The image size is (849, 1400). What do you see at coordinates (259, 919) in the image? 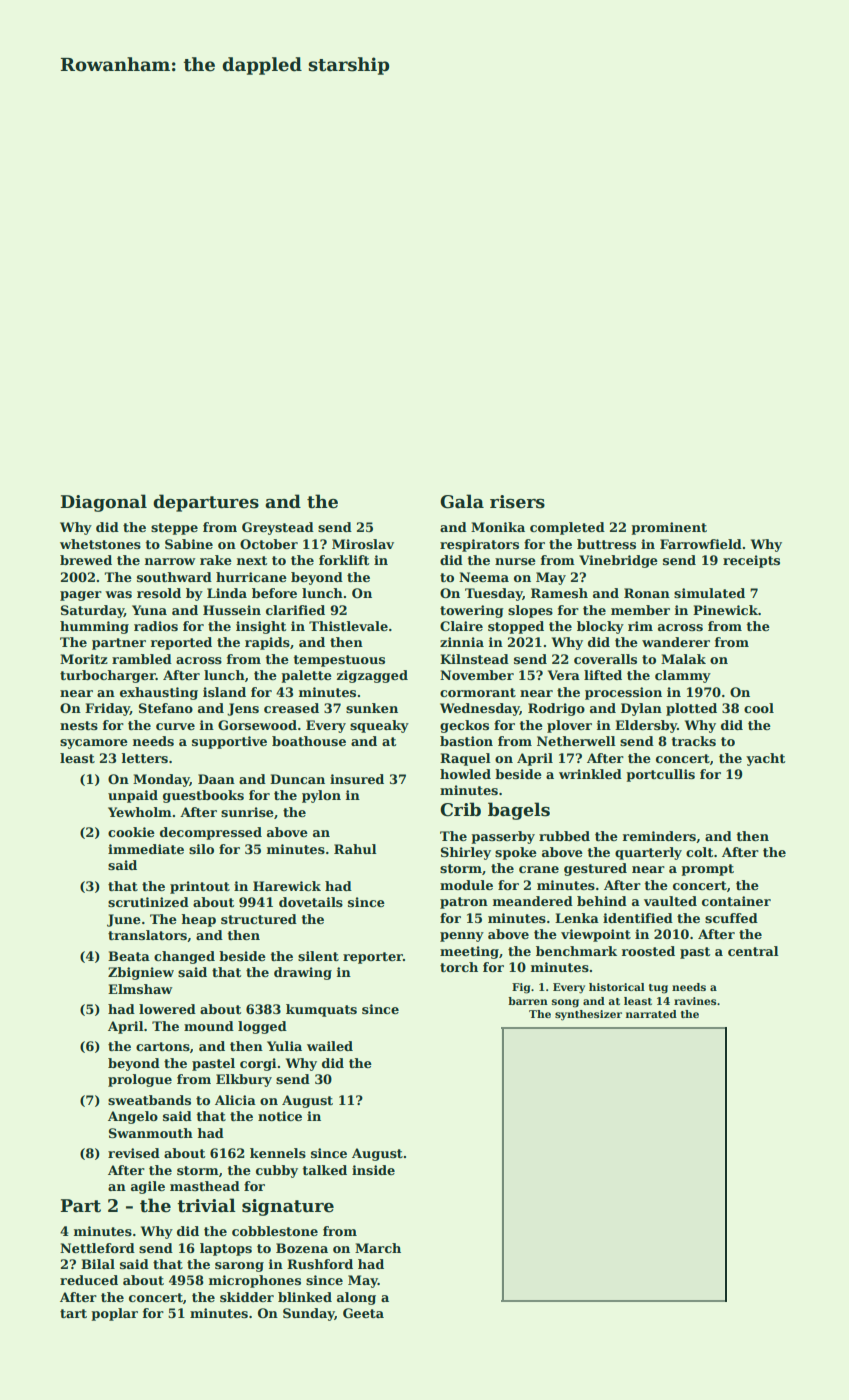
I see `structured` at bounding box center [259, 919].
